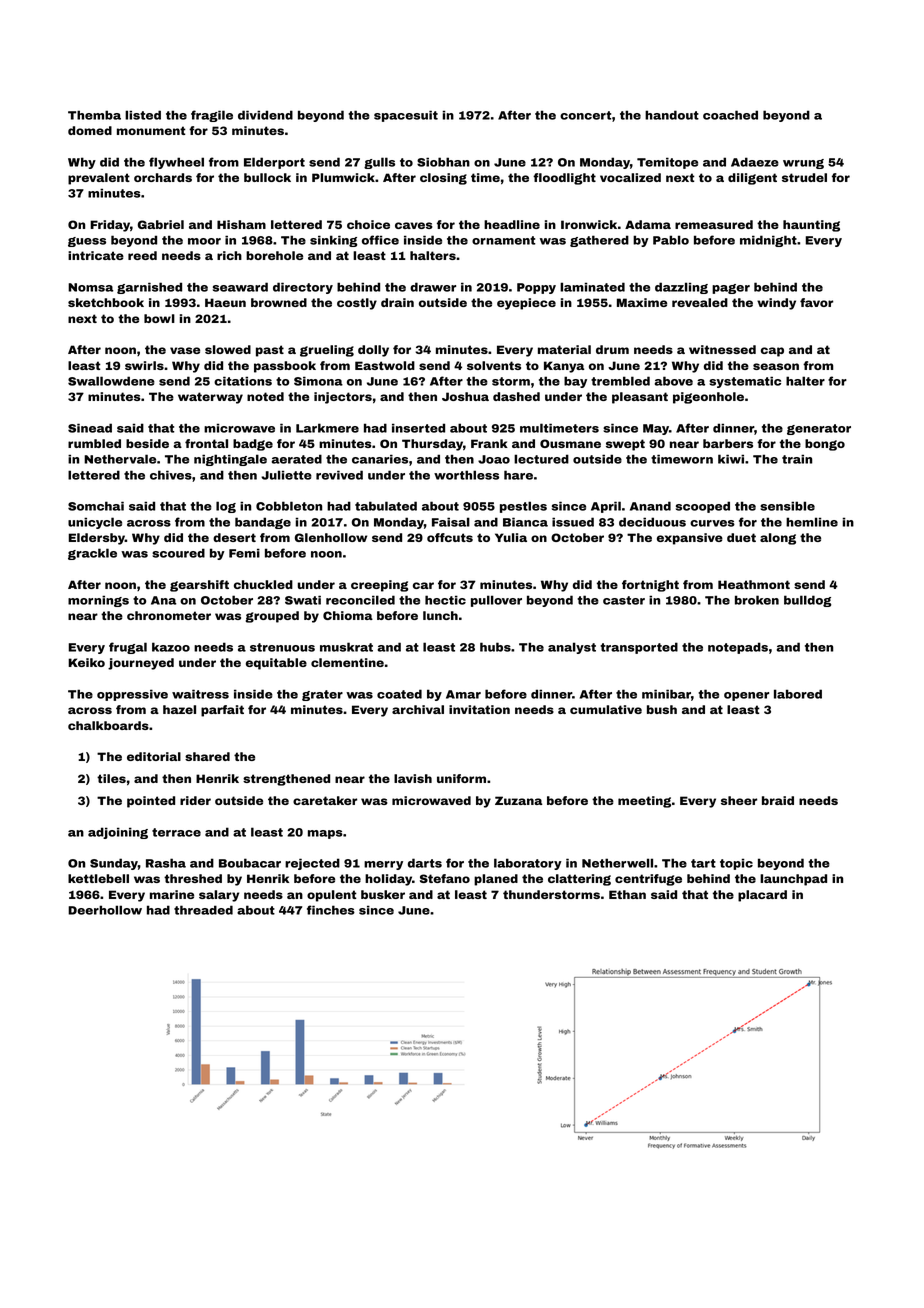  I want to click on coached, so click(730, 115).
